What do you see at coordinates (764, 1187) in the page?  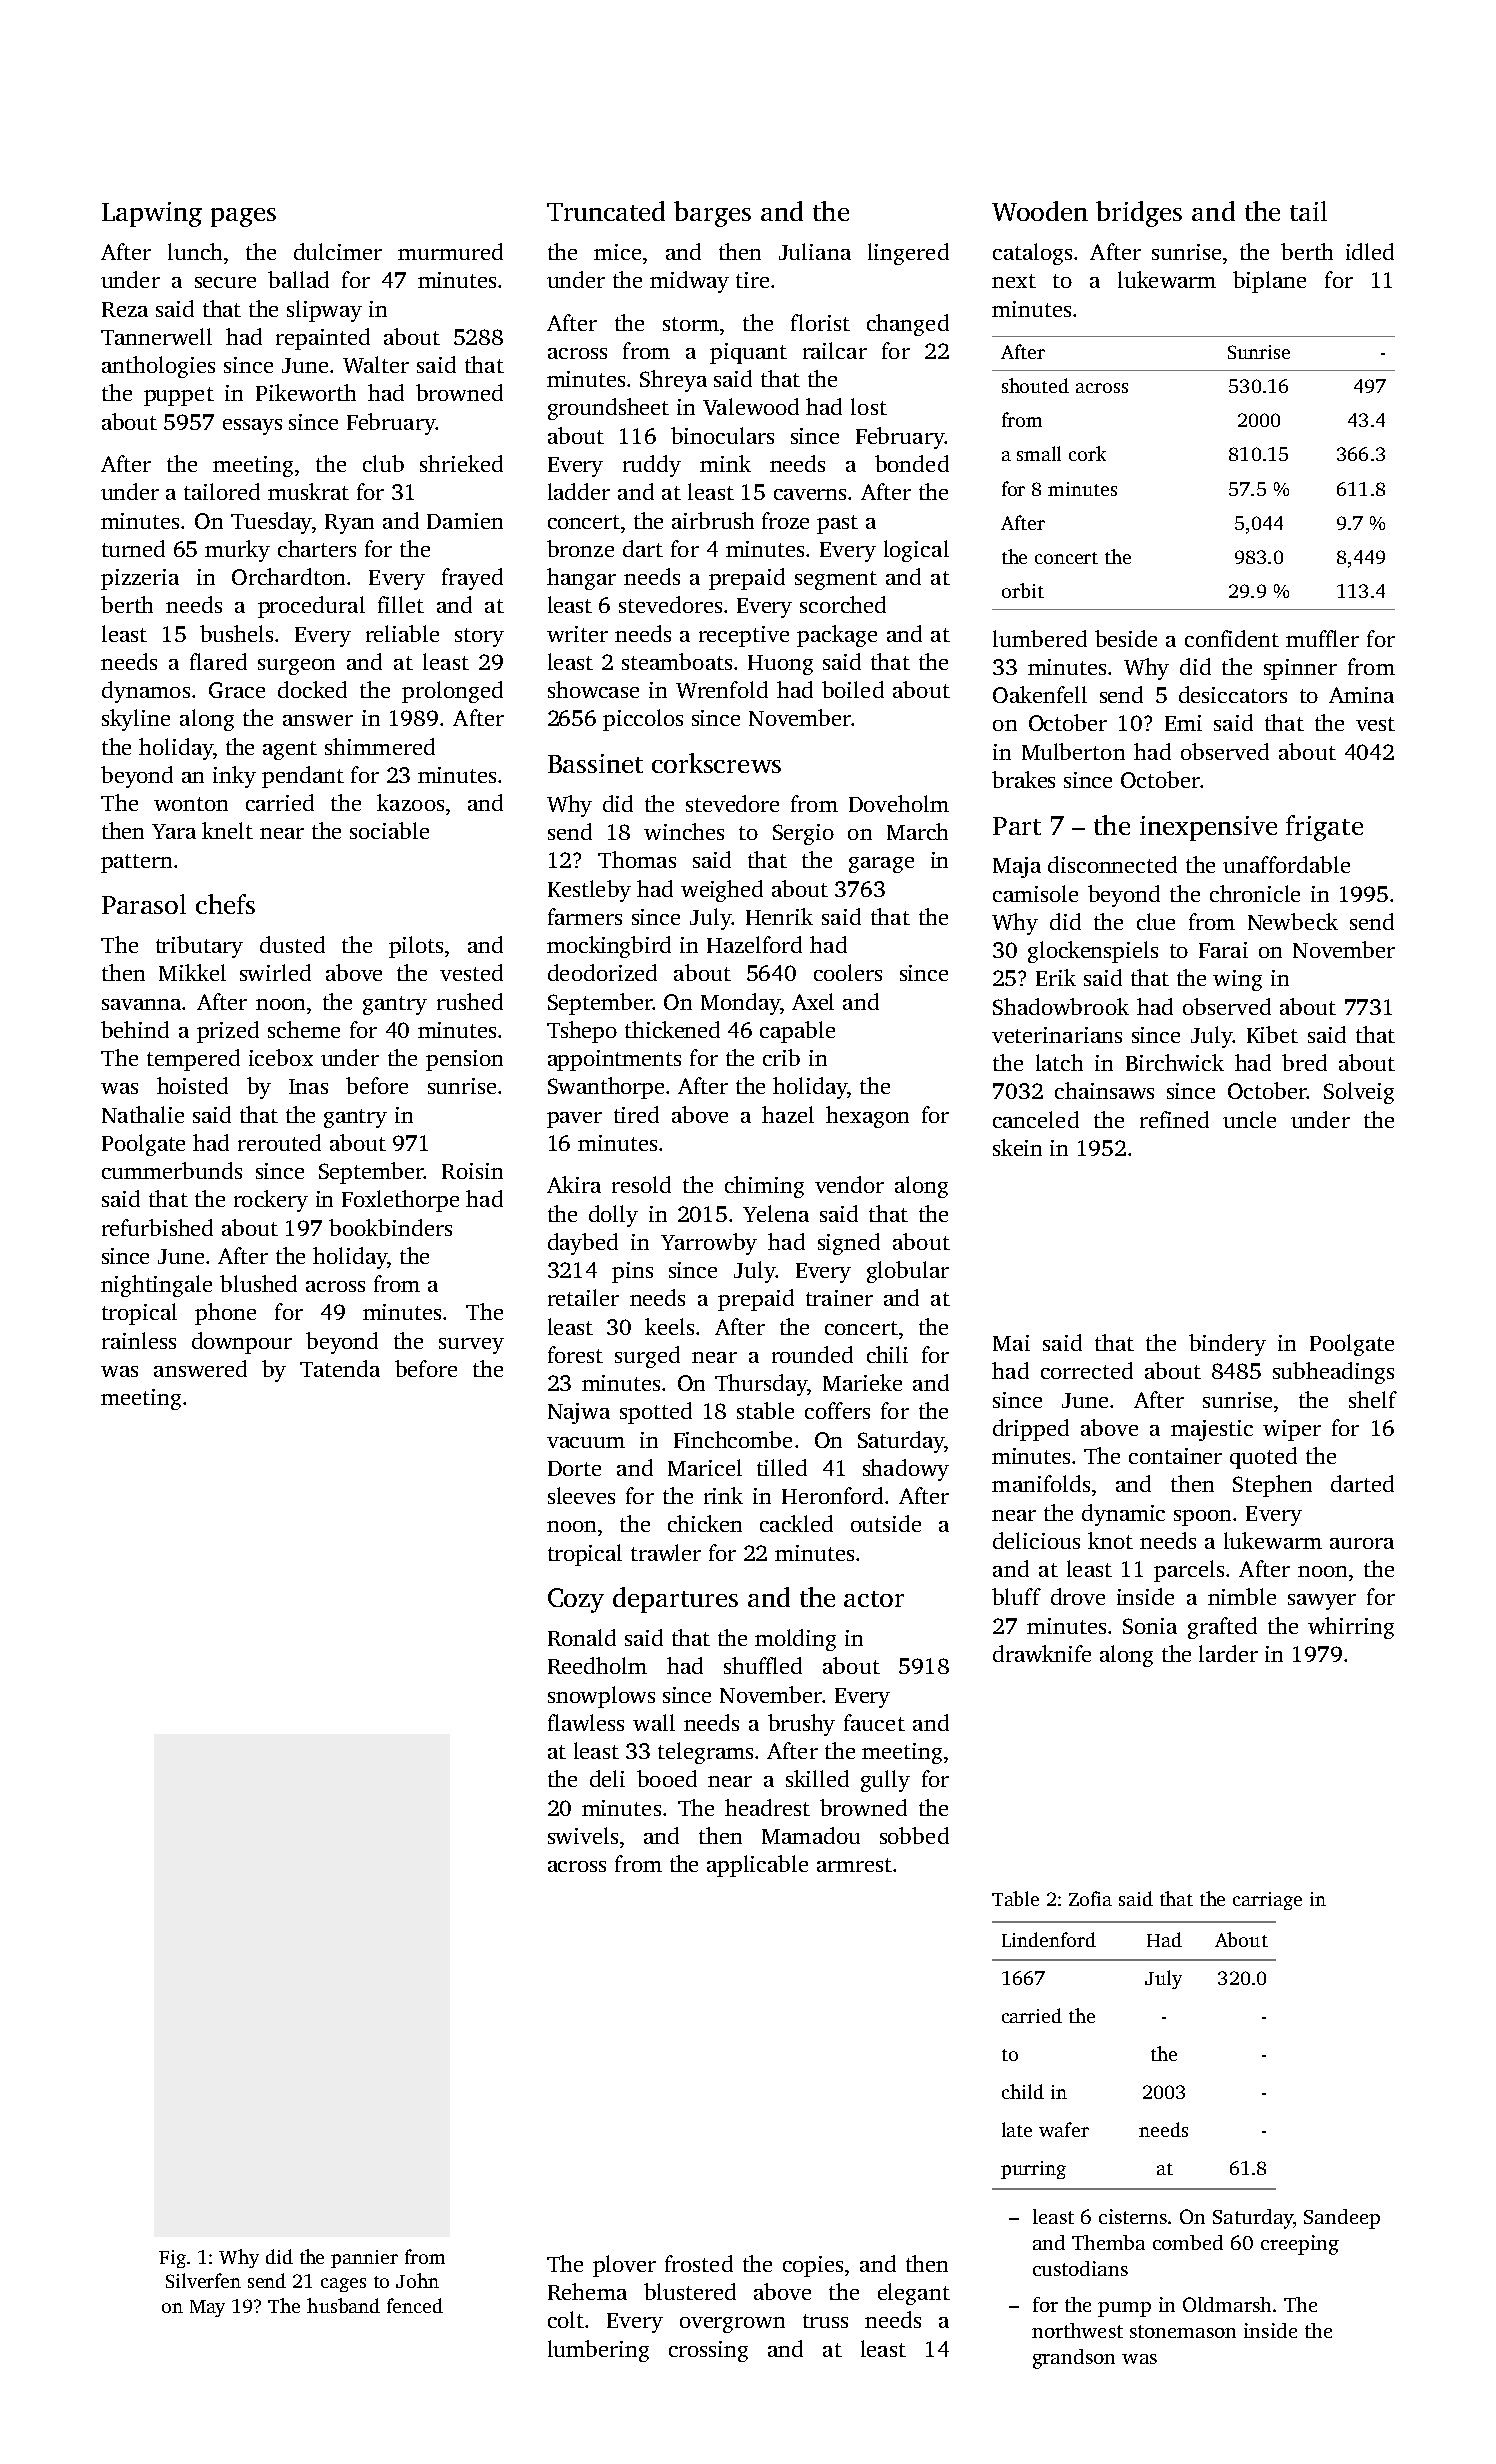 I see `chiming` at bounding box center [764, 1187].
